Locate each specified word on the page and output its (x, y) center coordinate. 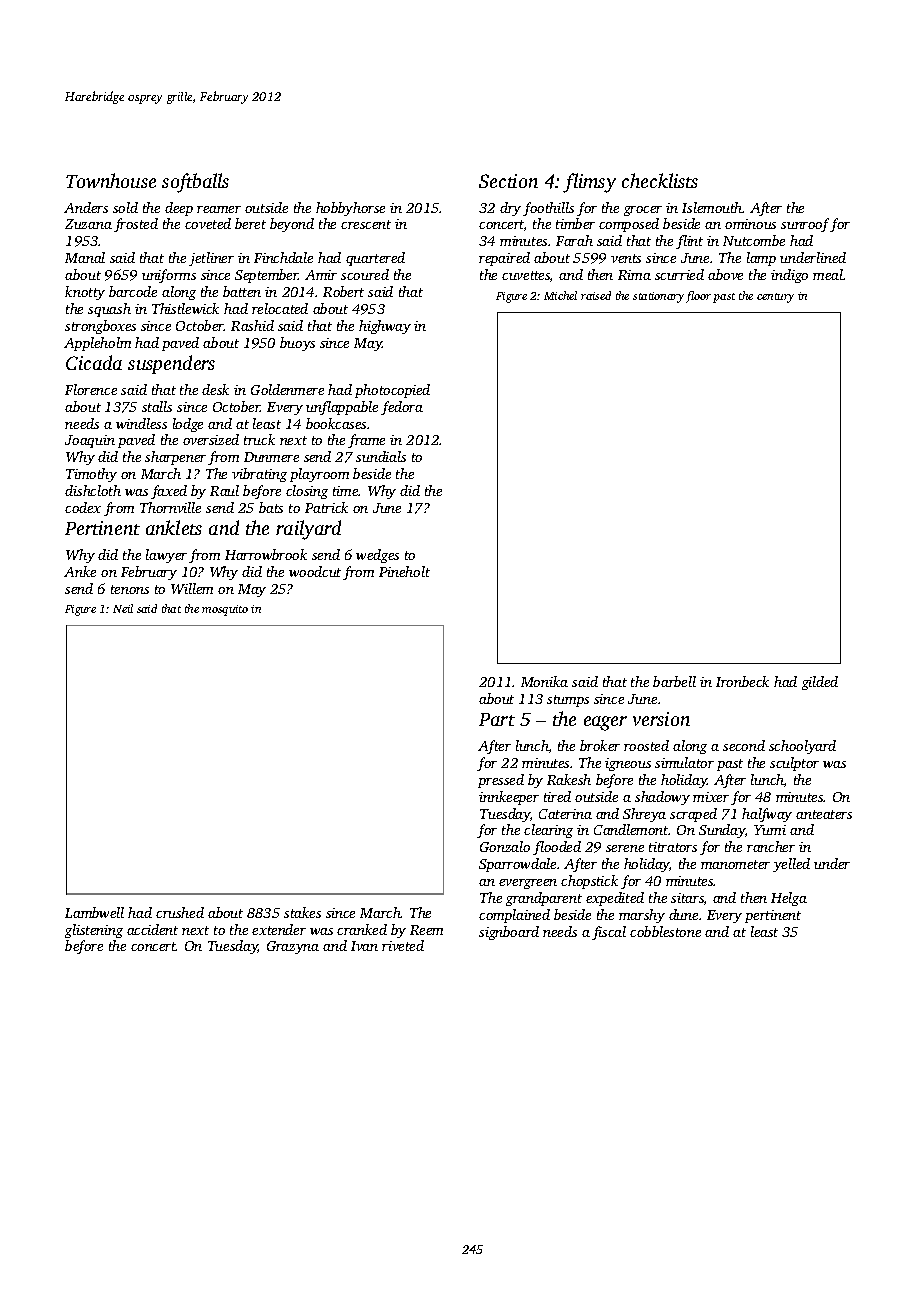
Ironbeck (742, 681)
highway (385, 327)
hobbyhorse (350, 209)
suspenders (171, 364)
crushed (180, 912)
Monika (544, 681)
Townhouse (111, 180)
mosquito (225, 610)
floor (698, 297)
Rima (634, 275)
